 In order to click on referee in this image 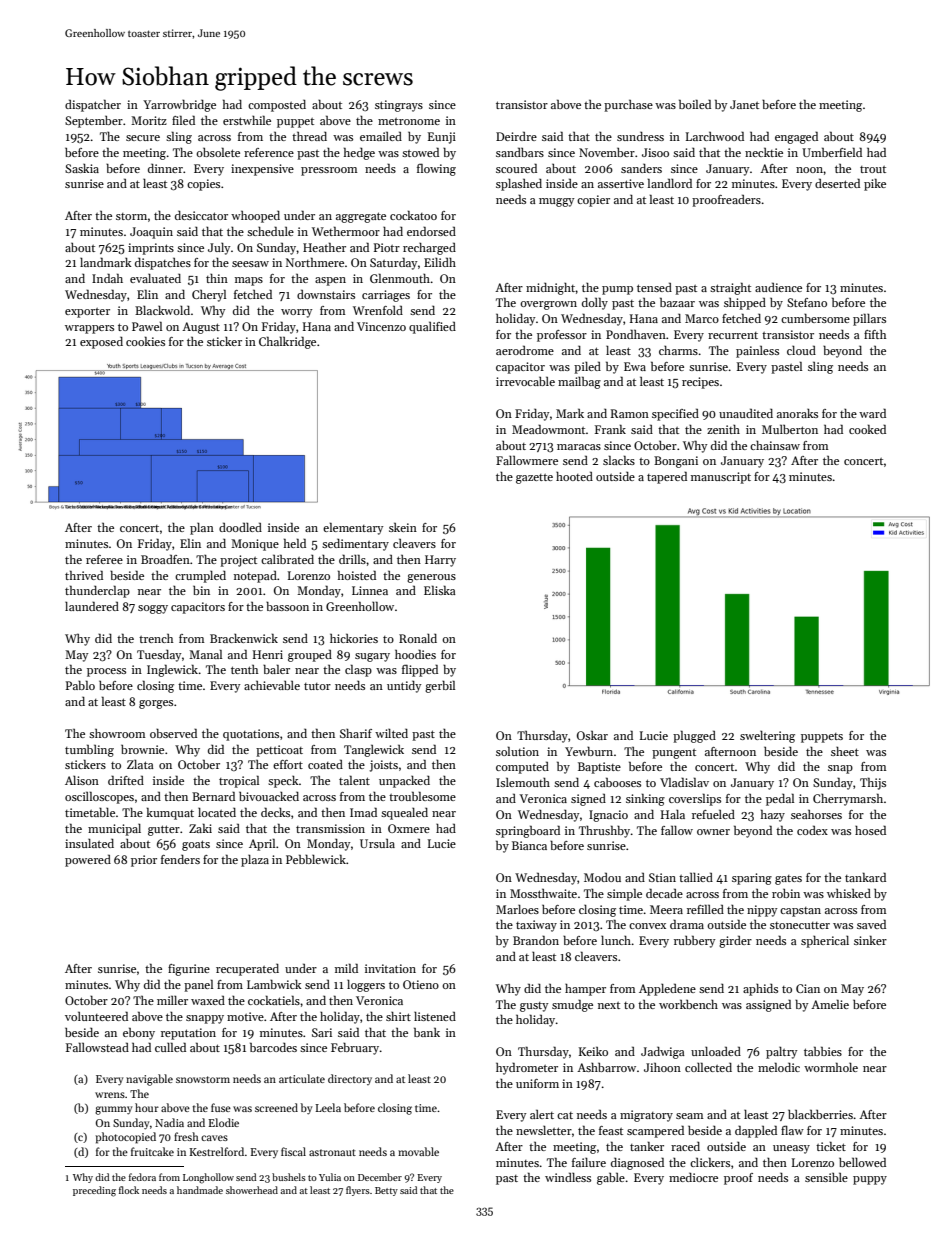, I will do `click(104, 559)`.
